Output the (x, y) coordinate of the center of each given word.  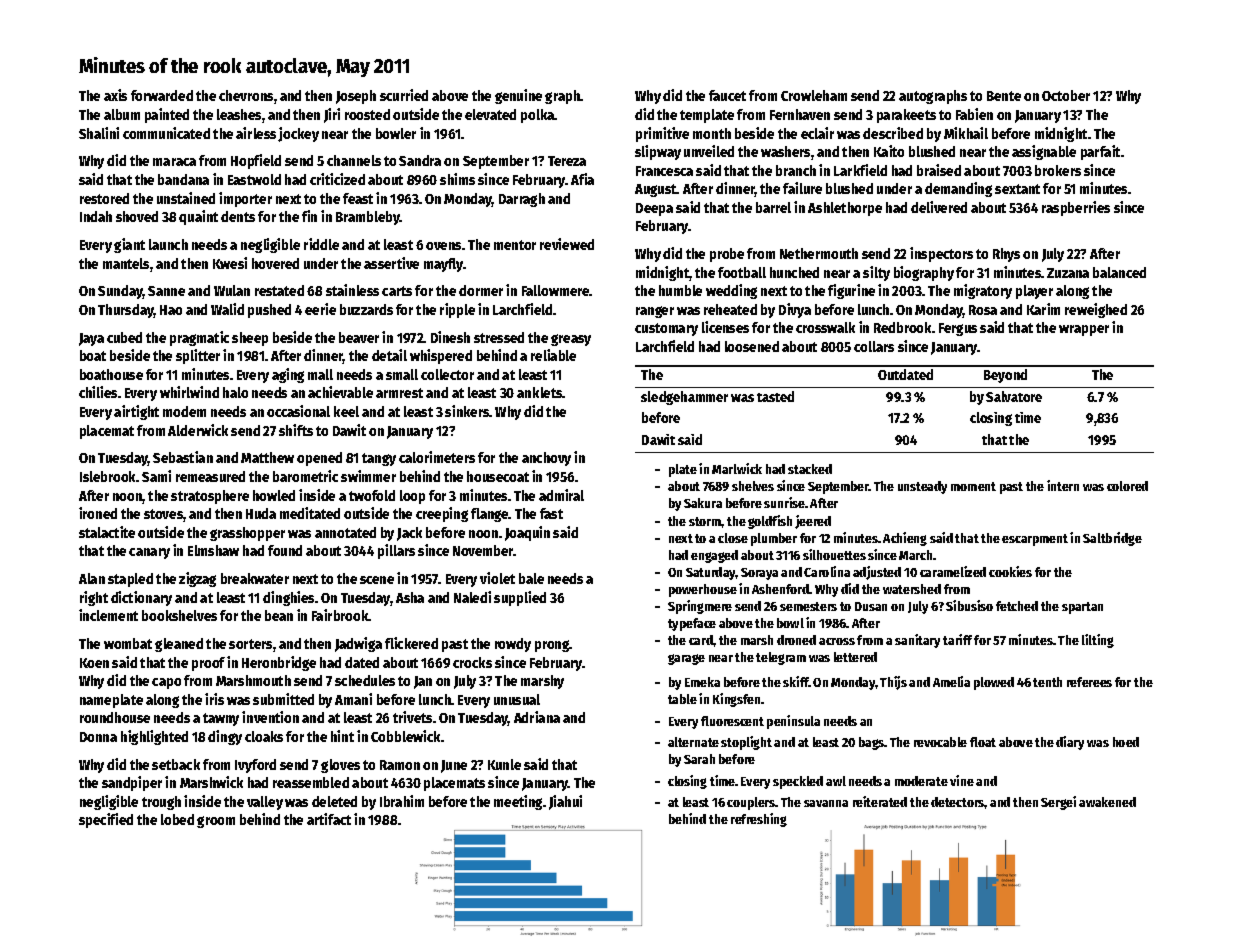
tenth (1047, 682)
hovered (275, 263)
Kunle (504, 764)
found (285, 550)
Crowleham (814, 95)
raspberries (1076, 208)
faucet (727, 95)
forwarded (162, 95)
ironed (98, 513)
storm (705, 521)
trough (161, 803)
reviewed (567, 244)
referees (1089, 682)
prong (552, 646)
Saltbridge (1112, 539)
